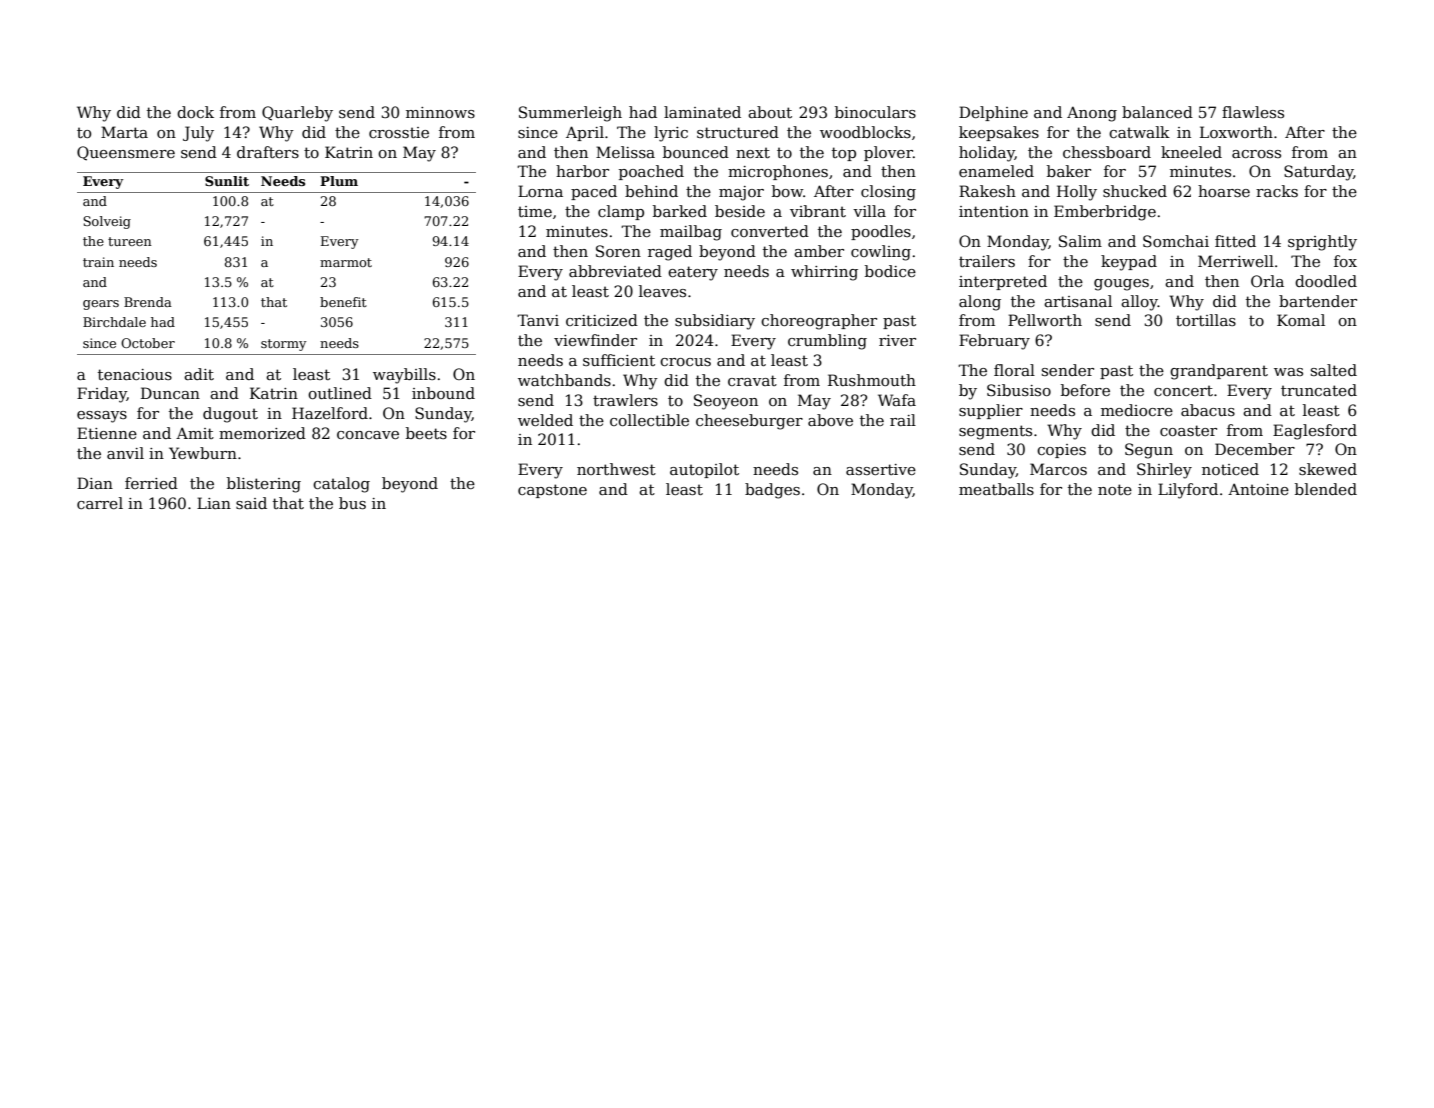  What do you see at coordinates (262, 433) in the screenshot?
I see `memorized` at bounding box center [262, 433].
